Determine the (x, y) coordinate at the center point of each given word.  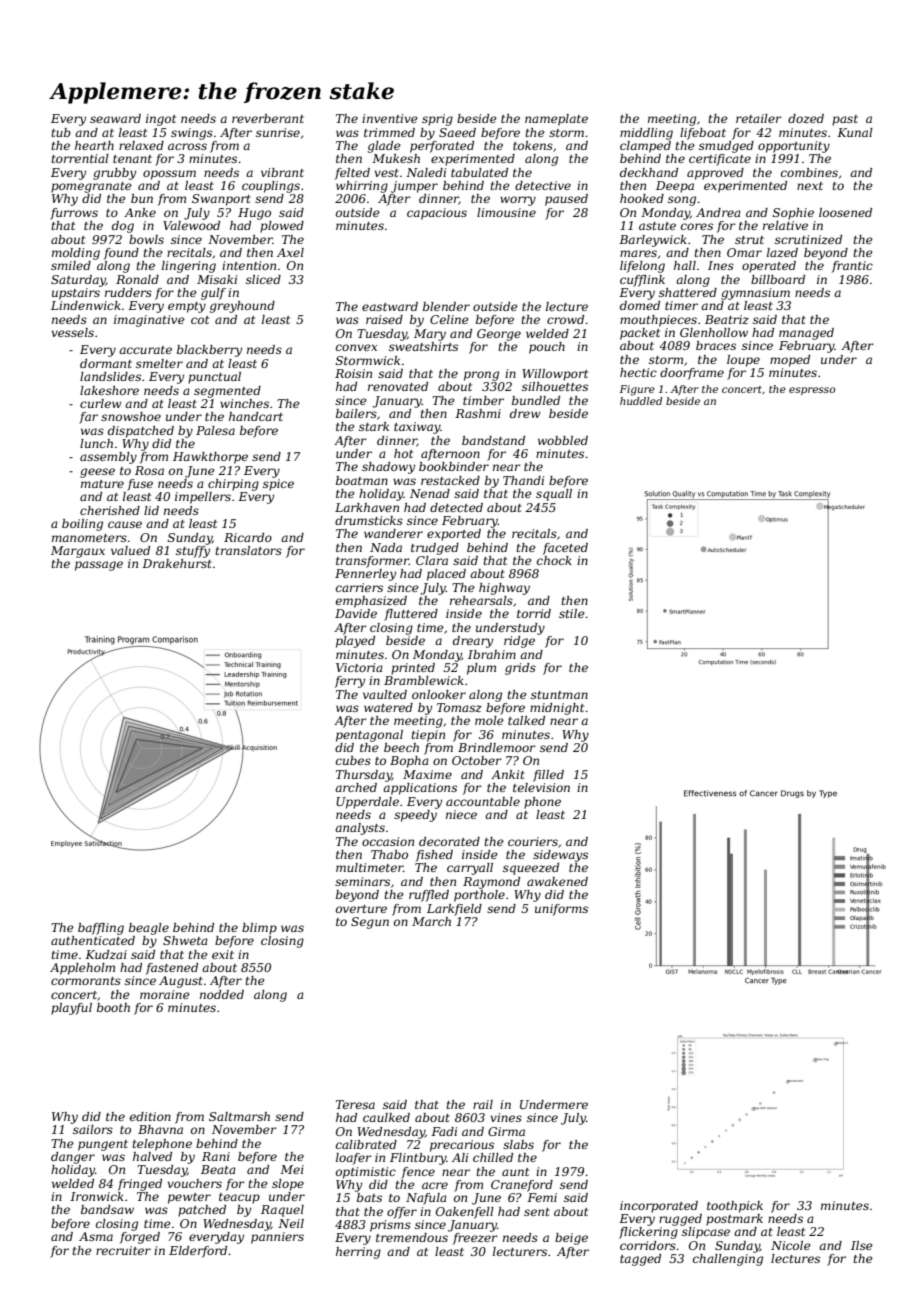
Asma (96, 1236)
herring (358, 1253)
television (541, 787)
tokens (533, 145)
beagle (149, 929)
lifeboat (703, 134)
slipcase (706, 1233)
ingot (161, 120)
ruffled (429, 896)
